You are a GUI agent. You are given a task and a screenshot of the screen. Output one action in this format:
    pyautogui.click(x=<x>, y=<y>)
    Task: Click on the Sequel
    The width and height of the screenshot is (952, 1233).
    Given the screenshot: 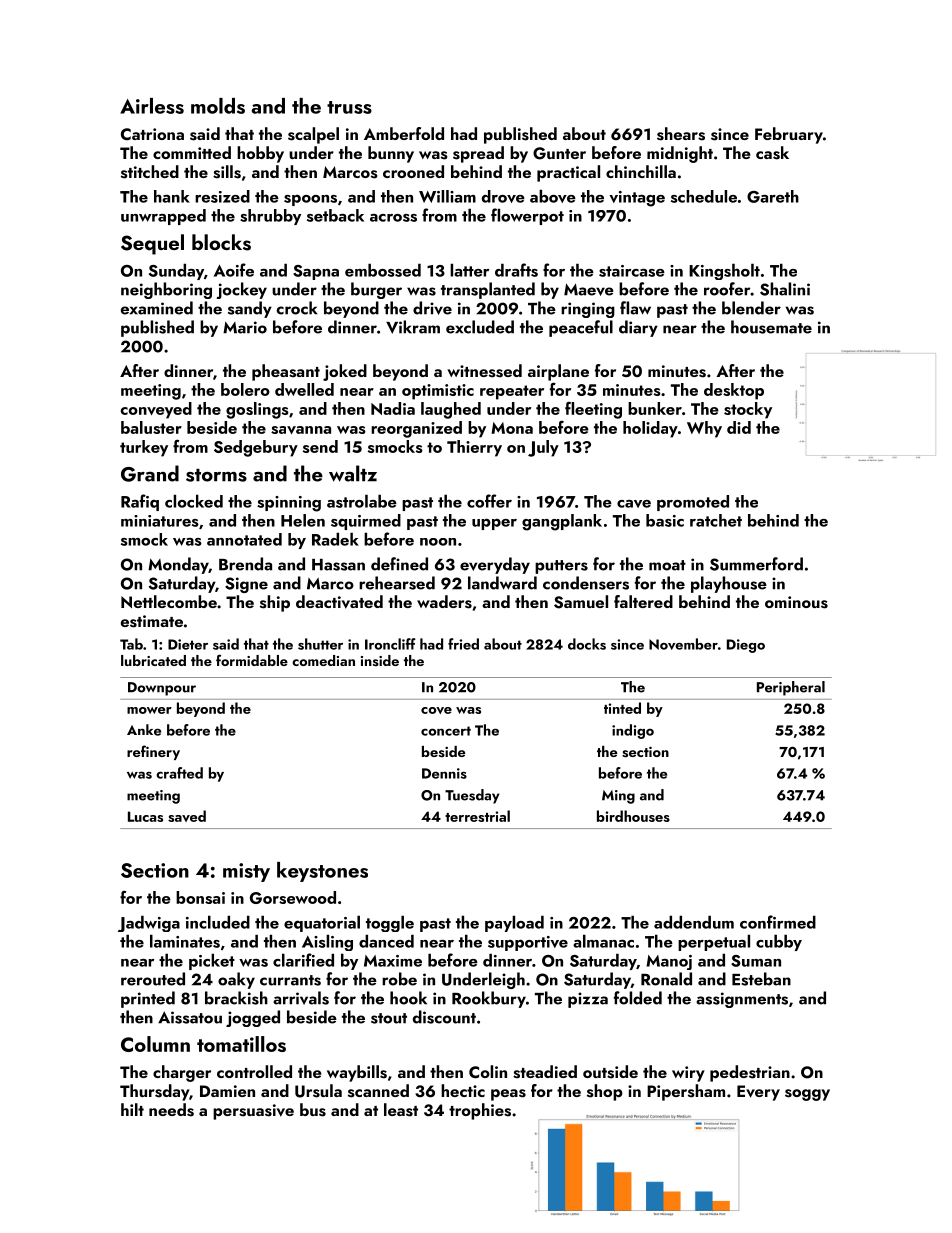 What is the action you would take?
    pyautogui.click(x=152, y=244)
